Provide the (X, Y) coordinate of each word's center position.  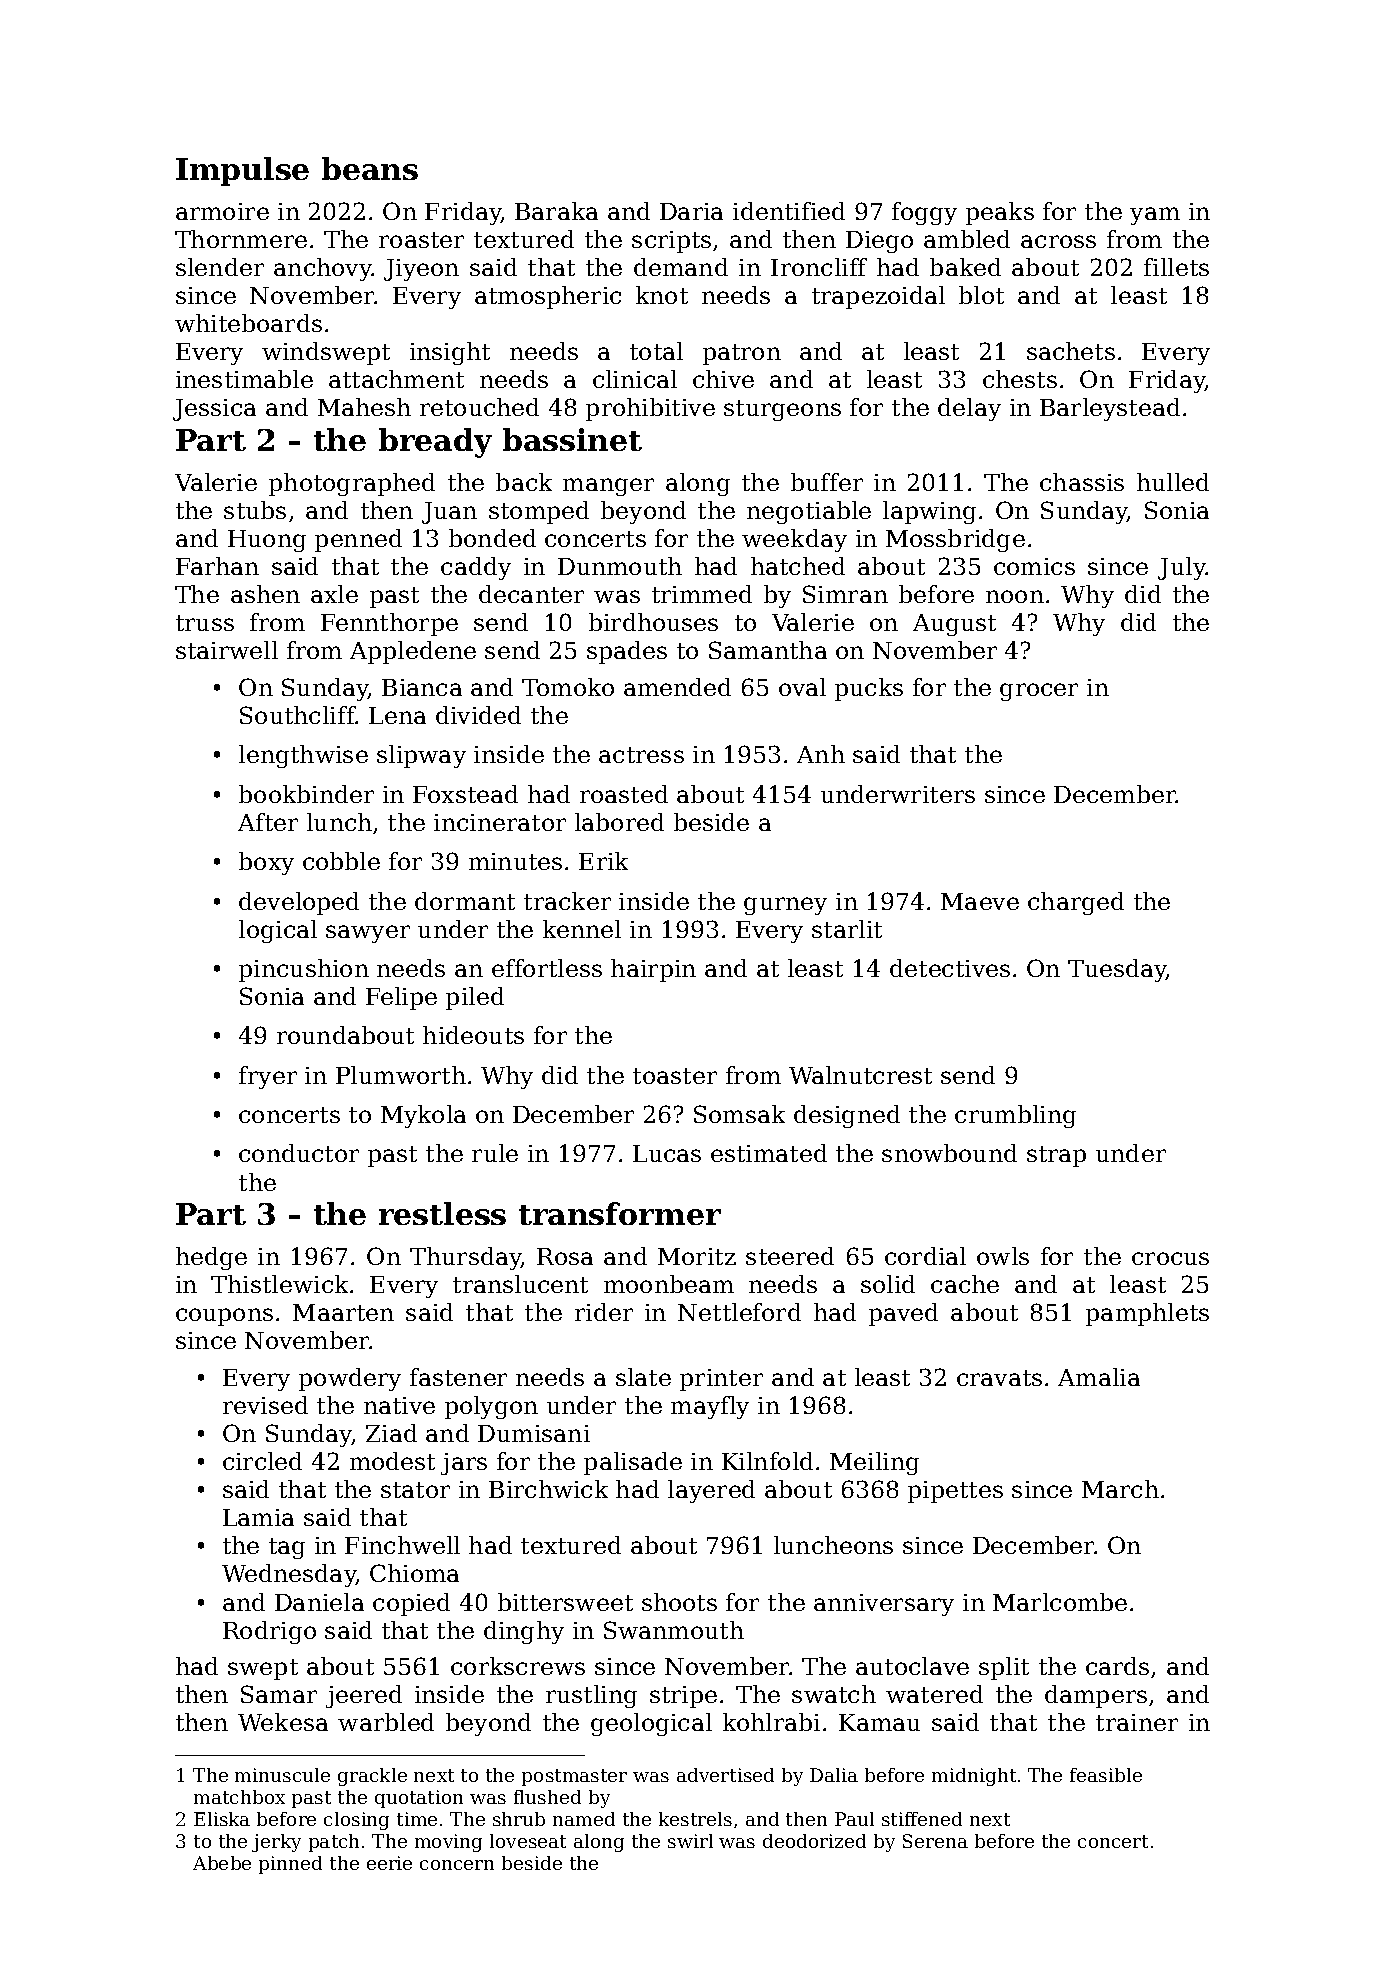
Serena (935, 1841)
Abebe (222, 1863)
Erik (603, 861)
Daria (691, 211)
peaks (1000, 213)
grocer (1039, 692)
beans (370, 168)
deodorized (814, 1841)
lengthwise (303, 756)
